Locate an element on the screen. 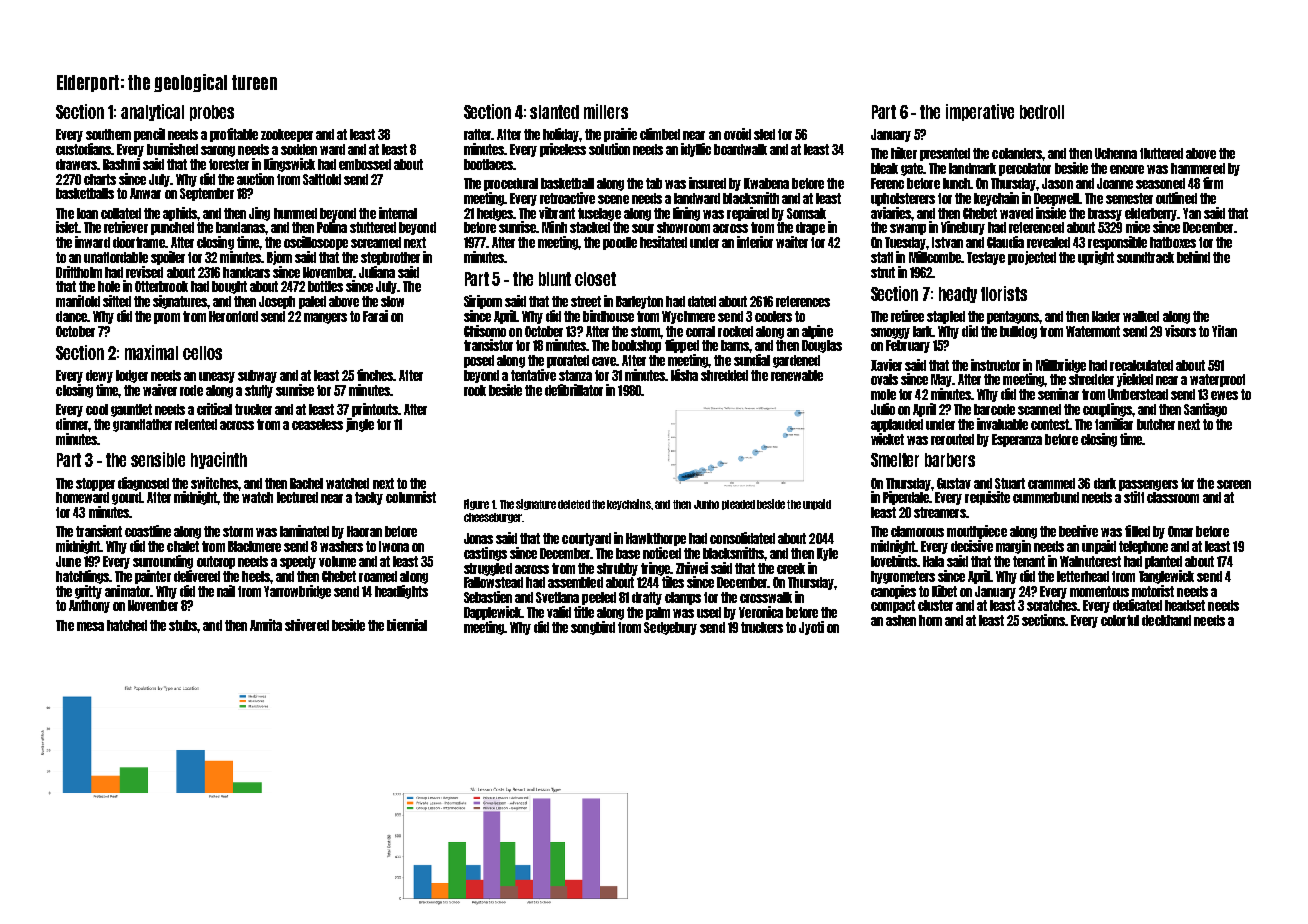 The width and height of the screenshot is (1308, 924). corral is located at coordinates (700, 331).
